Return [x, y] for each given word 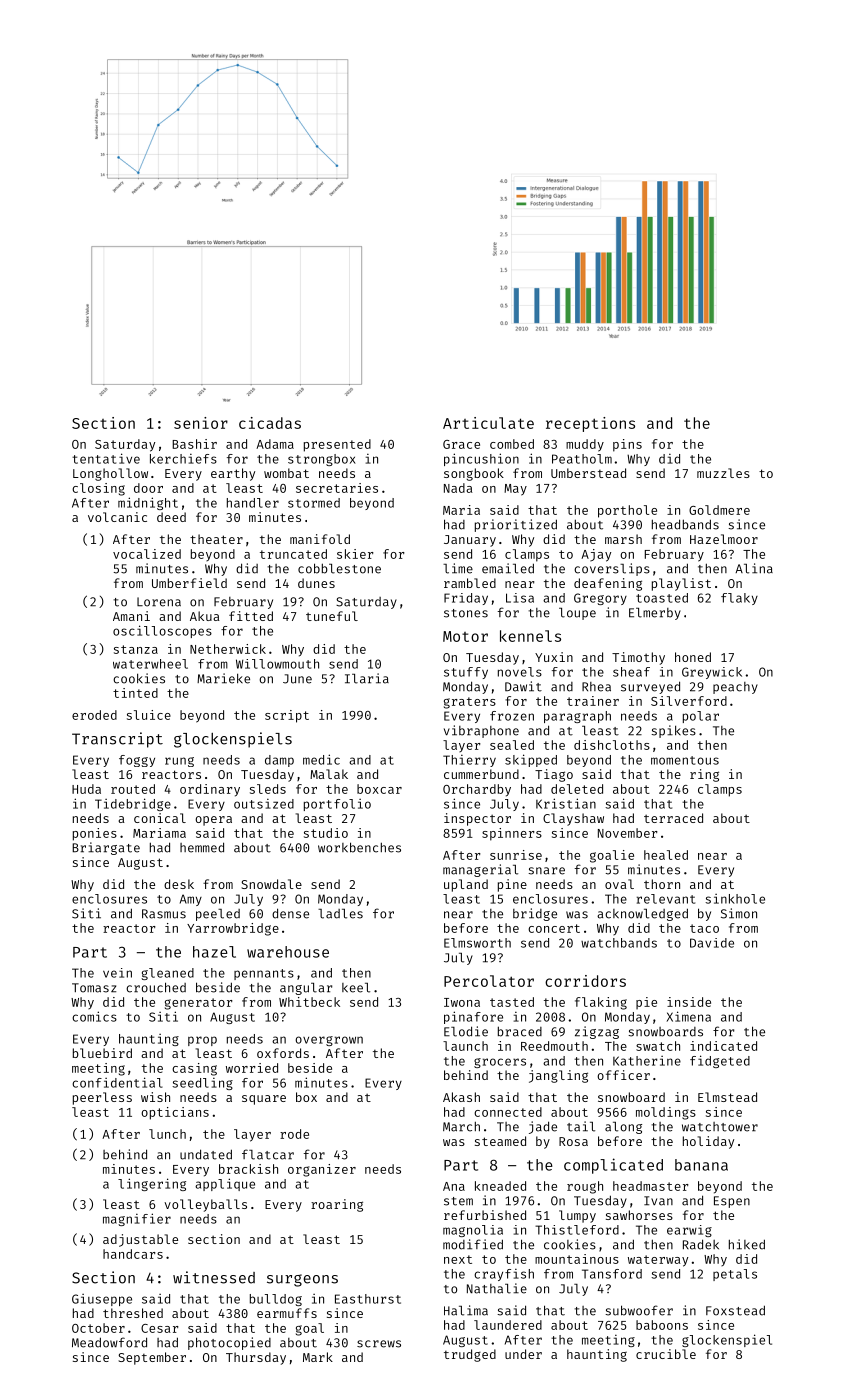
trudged [470, 1355]
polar [701, 717]
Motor [465, 636]
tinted [135, 693]
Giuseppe [102, 1300]
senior [201, 423]
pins [627, 445]
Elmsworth [477, 943]
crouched [156, 987]
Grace [461, 444]
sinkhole [735, 899]
